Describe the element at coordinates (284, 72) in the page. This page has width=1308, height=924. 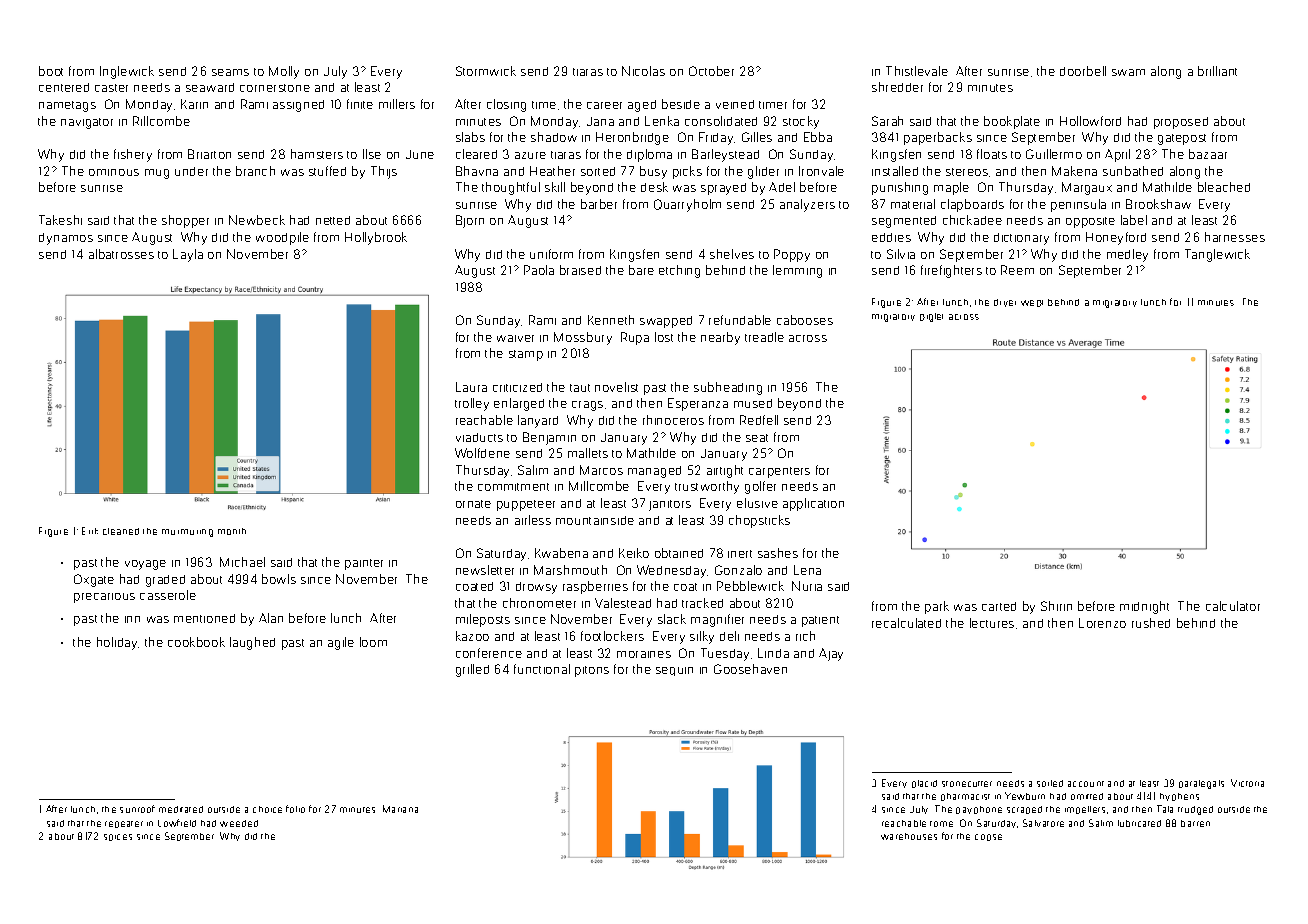
I see `Molly` at that location.
